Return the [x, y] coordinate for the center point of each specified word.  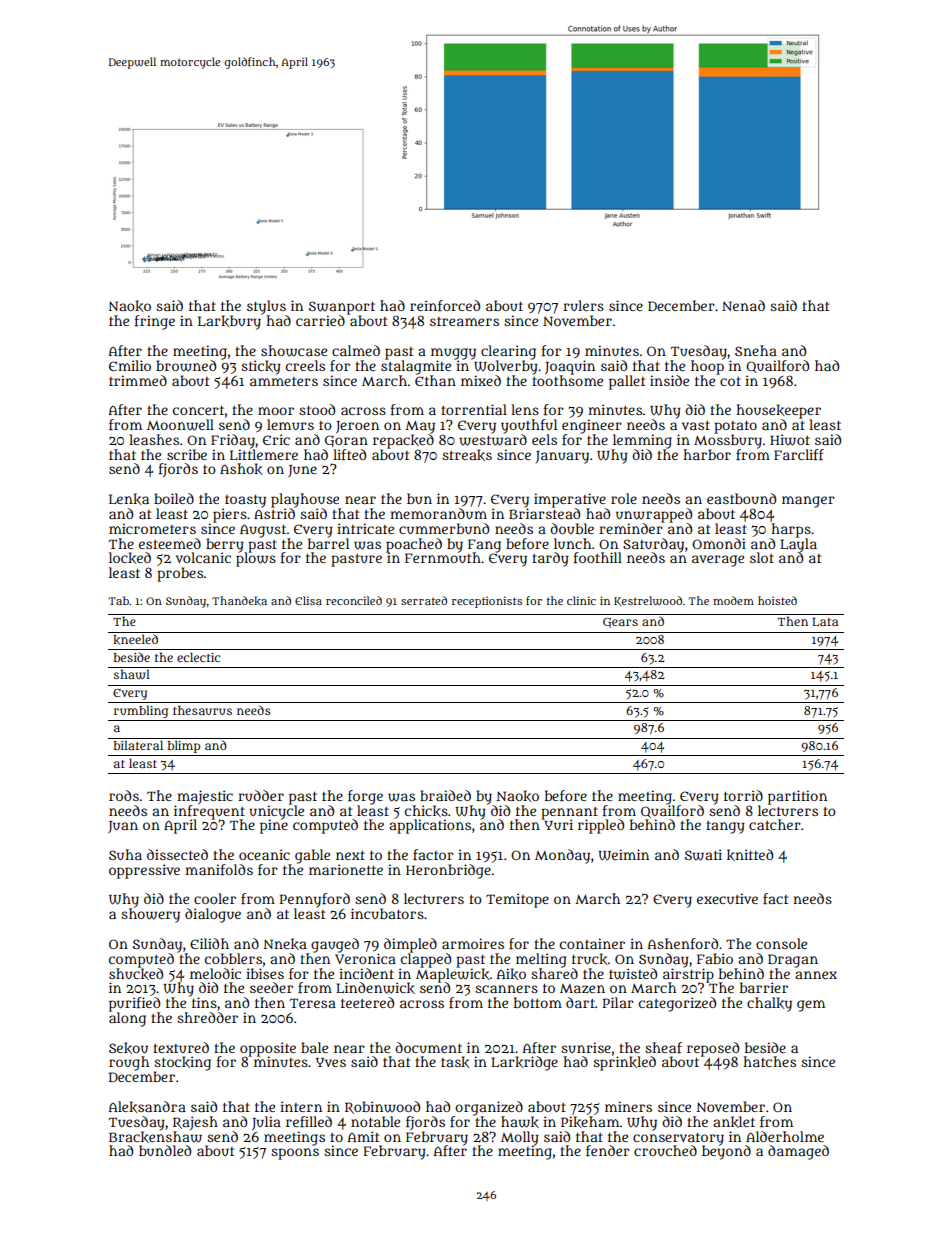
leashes [154, 439]
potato [735, 427]
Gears [620, 623]
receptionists [487, 602]
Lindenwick [375, 988]
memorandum [438, 513]
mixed [481, 380]
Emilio [130, 365]
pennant [569, 813]
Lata [825, 621]
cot [730, 381]
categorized [677, 1004]
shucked [136, 973]
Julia [266, 1123]
